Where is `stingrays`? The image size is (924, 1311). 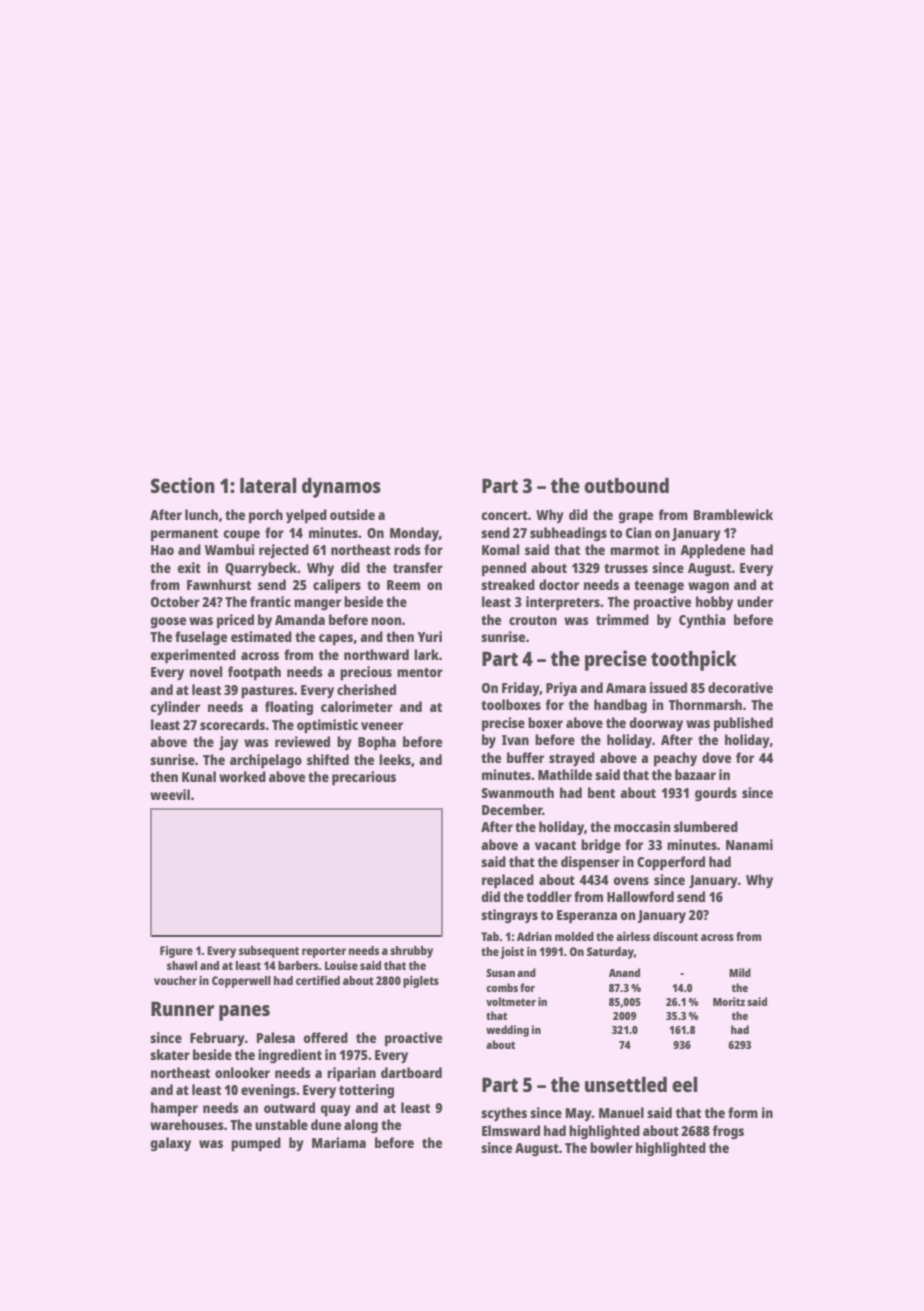 stingrays is located at coordinates (509, 916).
